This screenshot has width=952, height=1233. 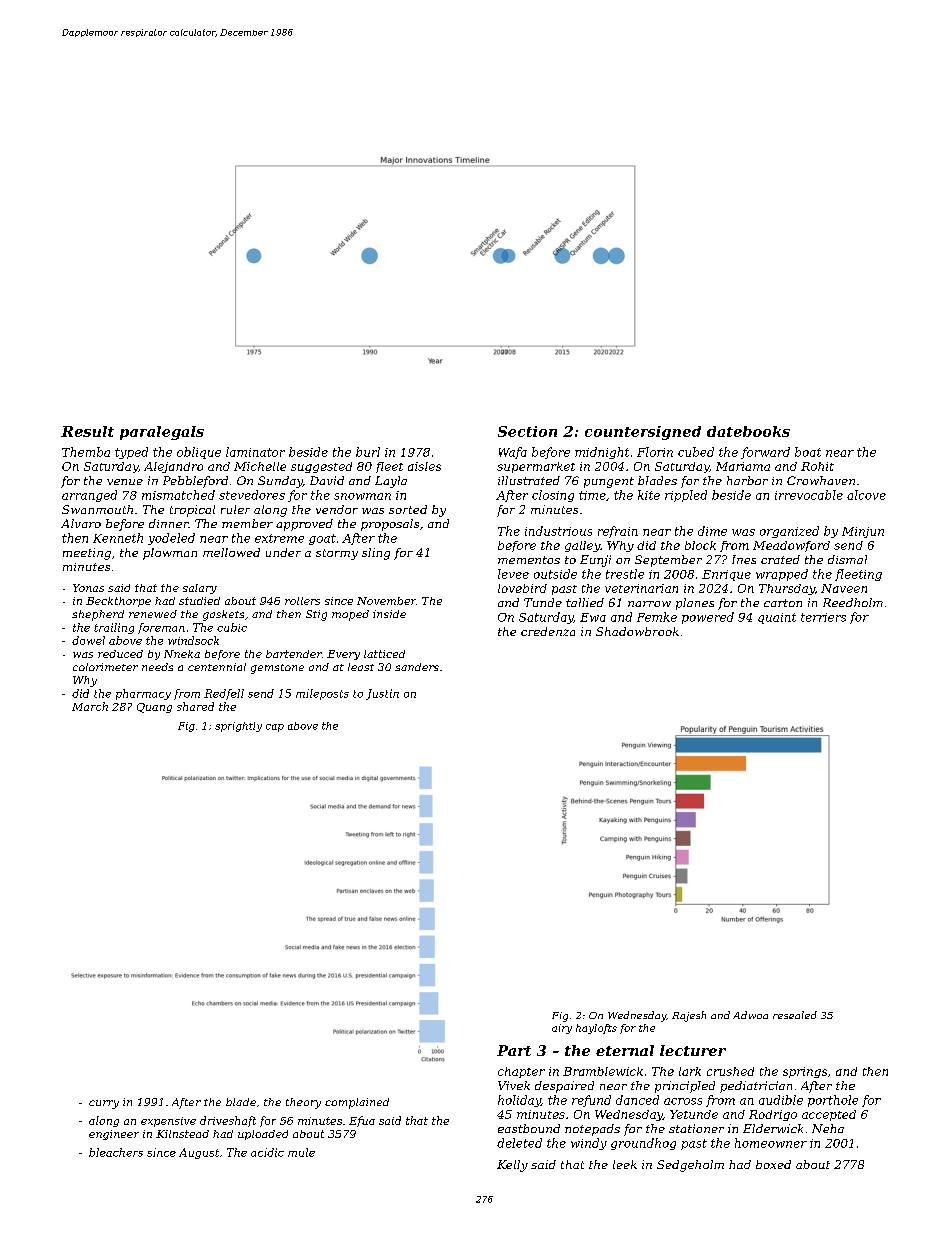 What do you see at coordinates (750, 1015) in the screenshot?
I see `Adwoa` at bounding box center [750, 1015].
